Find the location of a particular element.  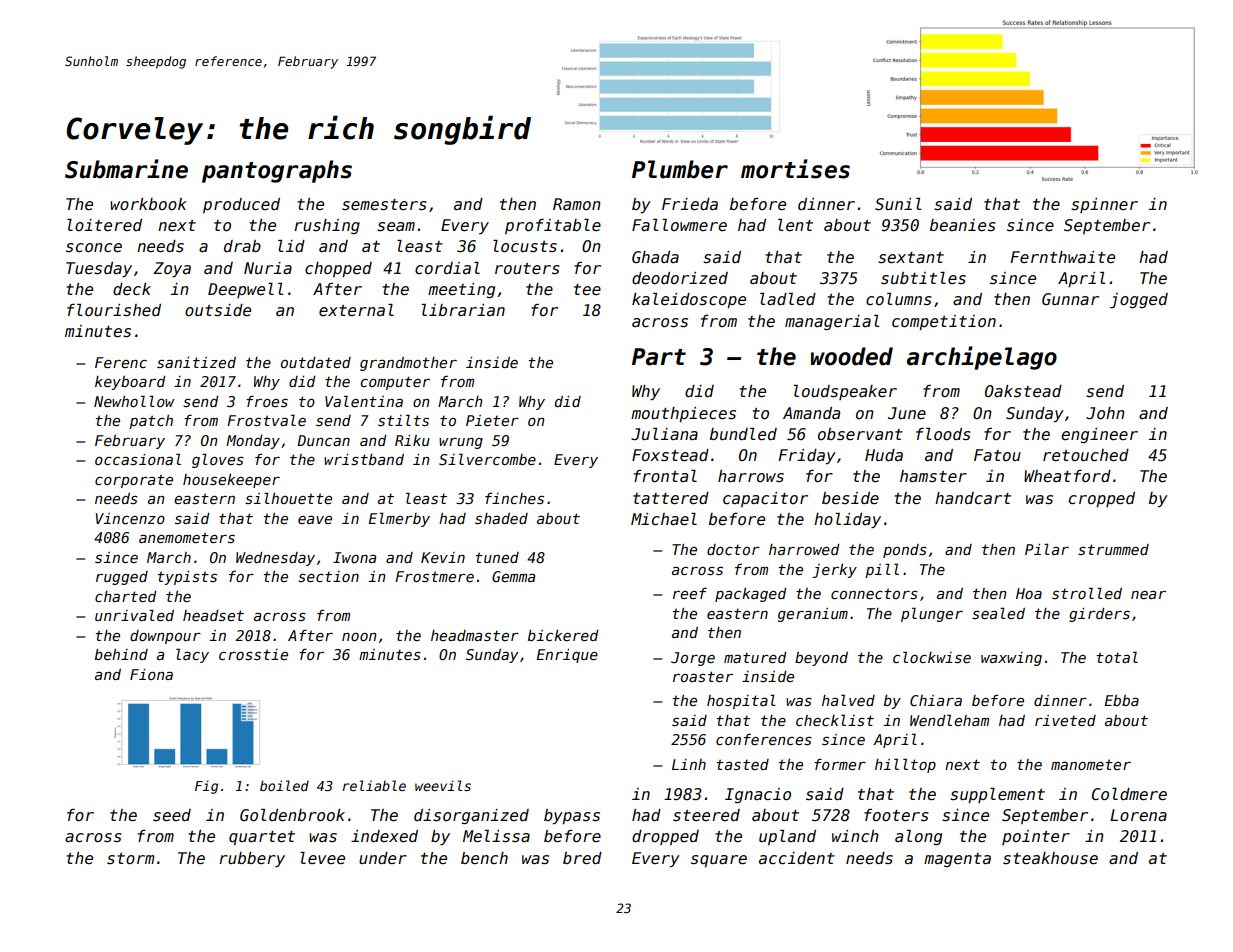

Gemma is located at coordinates (513, 576).
